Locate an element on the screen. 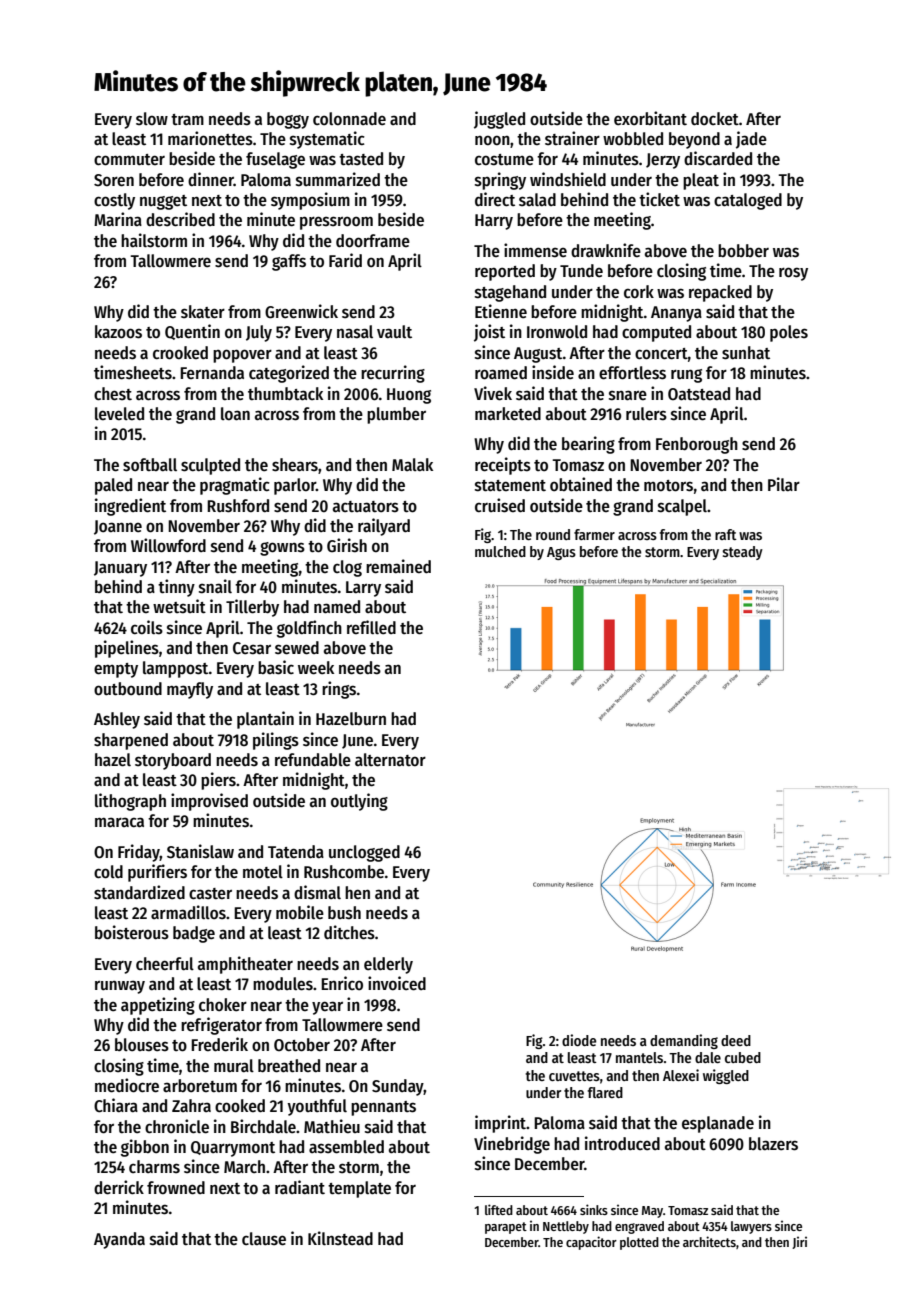 The height and width of the screenshot is (1316, 908). Agus is located at coordinates (561, 553).
